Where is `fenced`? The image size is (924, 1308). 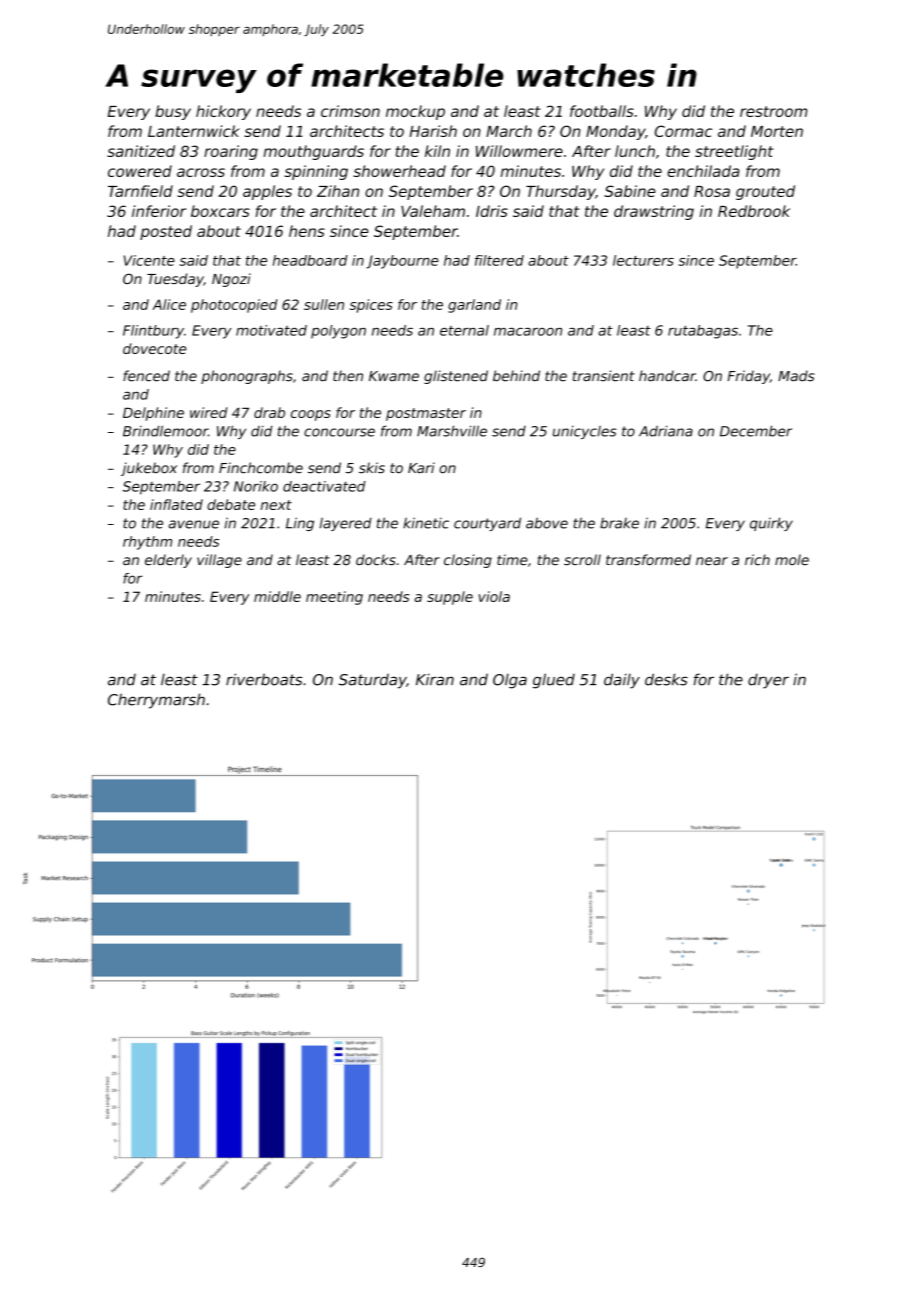
fenced is located at coordinates (146, 376).
